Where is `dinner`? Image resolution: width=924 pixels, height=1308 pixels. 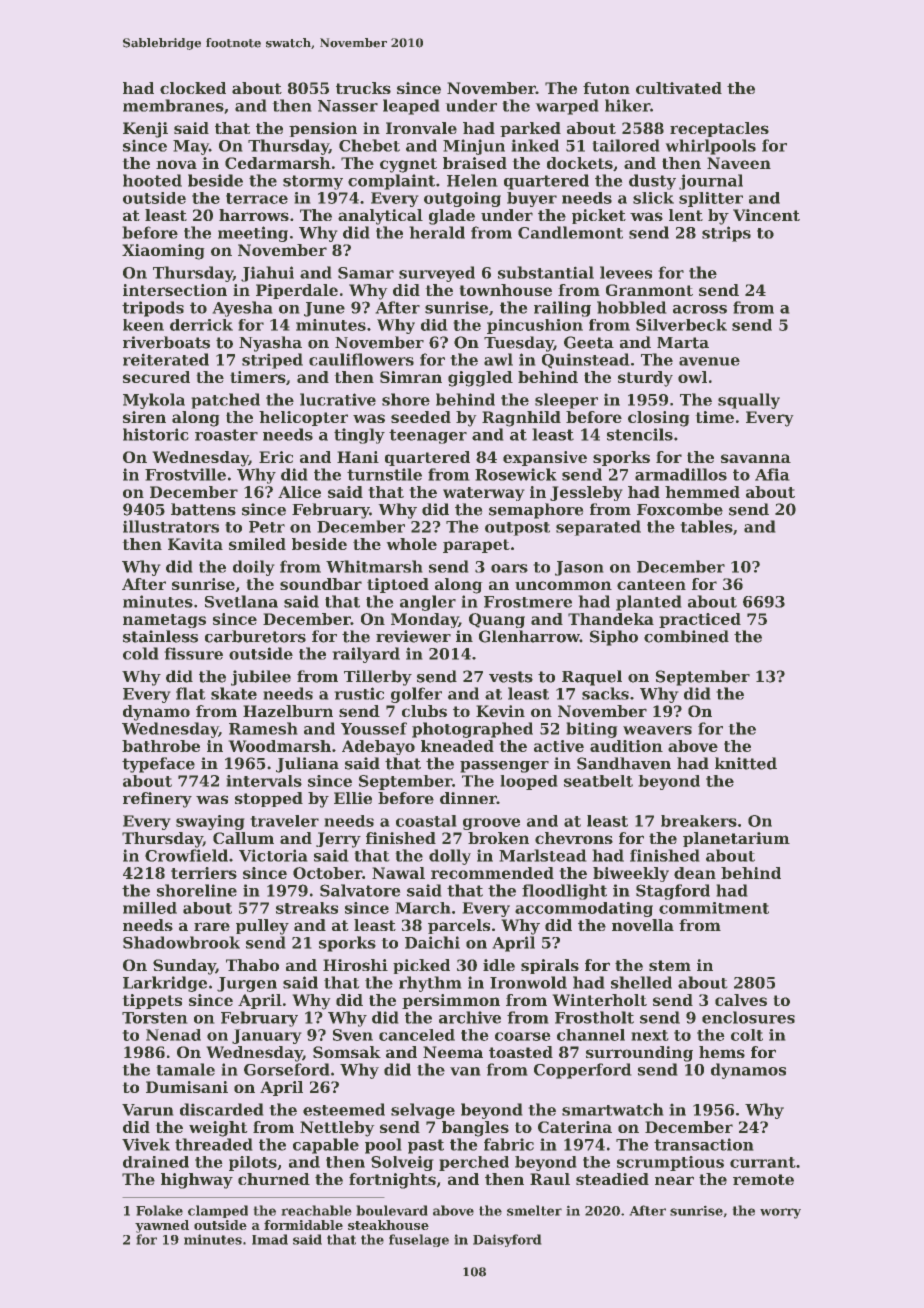 dinner is located at coordinates (468, 798).
